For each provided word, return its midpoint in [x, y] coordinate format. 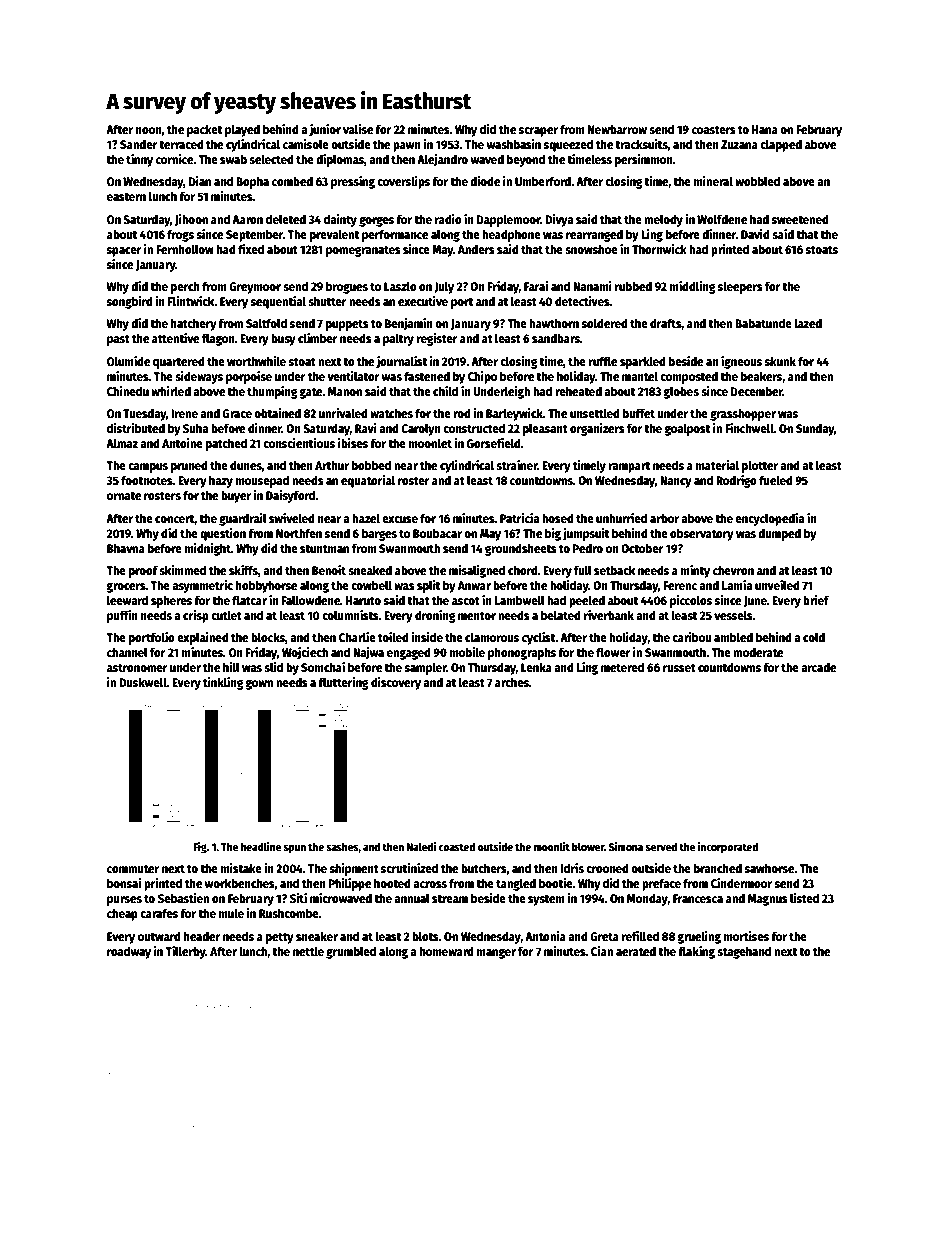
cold [814, 637]
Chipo [482, 377]
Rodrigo [736, 481]
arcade [818, 667]
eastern [126, 197]
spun [295, 849]
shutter [327, 301]
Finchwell [749, 428]
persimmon [644, 160]
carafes [159, 913]
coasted [457, 846]
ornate [124, 496]
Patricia [519, 518]
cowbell [371, 585]
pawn [407, 147]
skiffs [243, 570]
